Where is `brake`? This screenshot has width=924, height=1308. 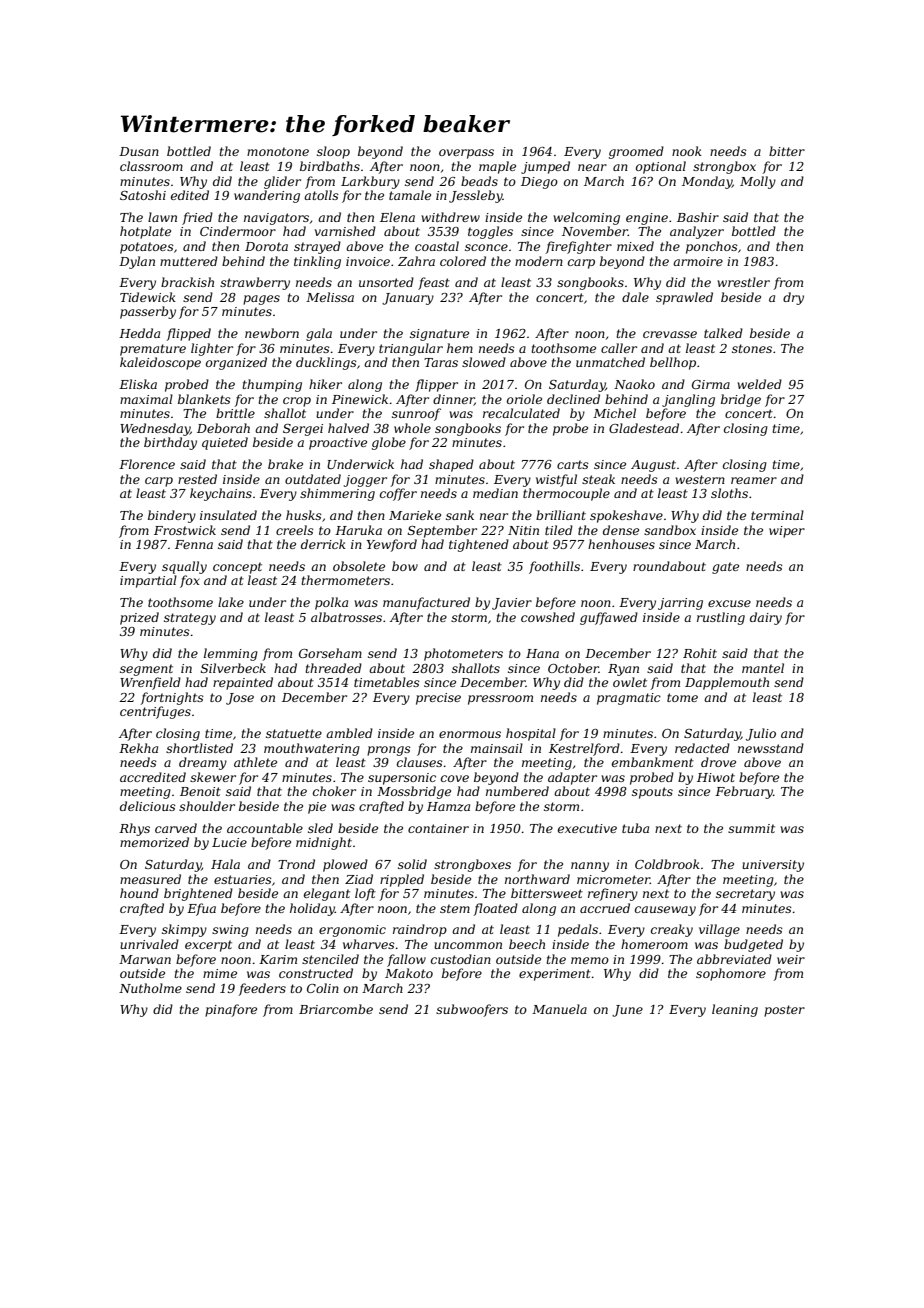
brake is located at coordinates (285, 464).
